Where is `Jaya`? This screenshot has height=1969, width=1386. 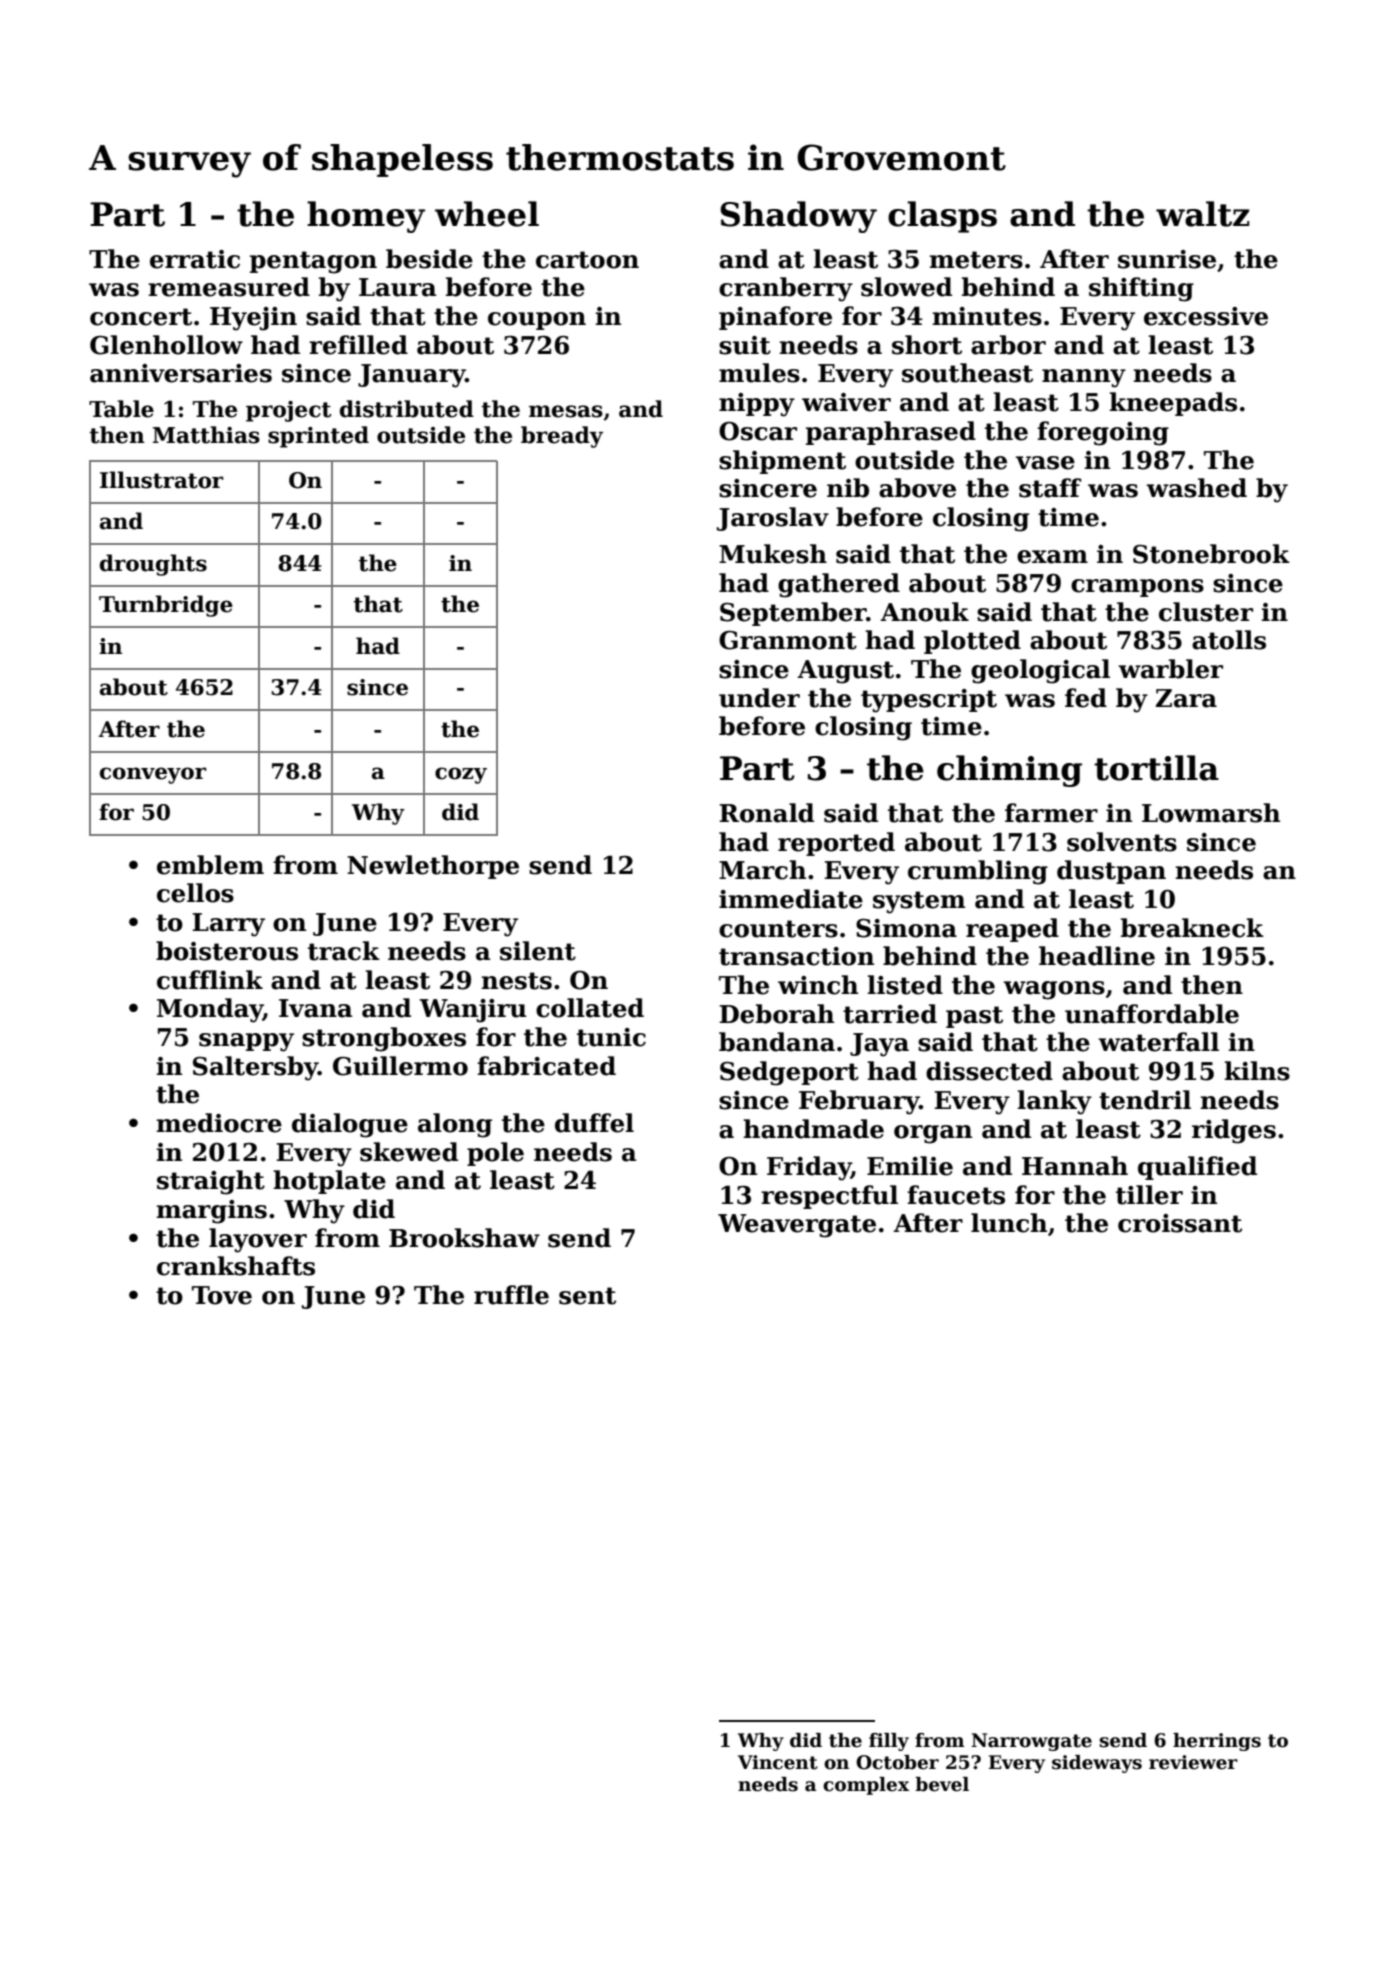
Jaya is located at coordinates (879, 1045).
